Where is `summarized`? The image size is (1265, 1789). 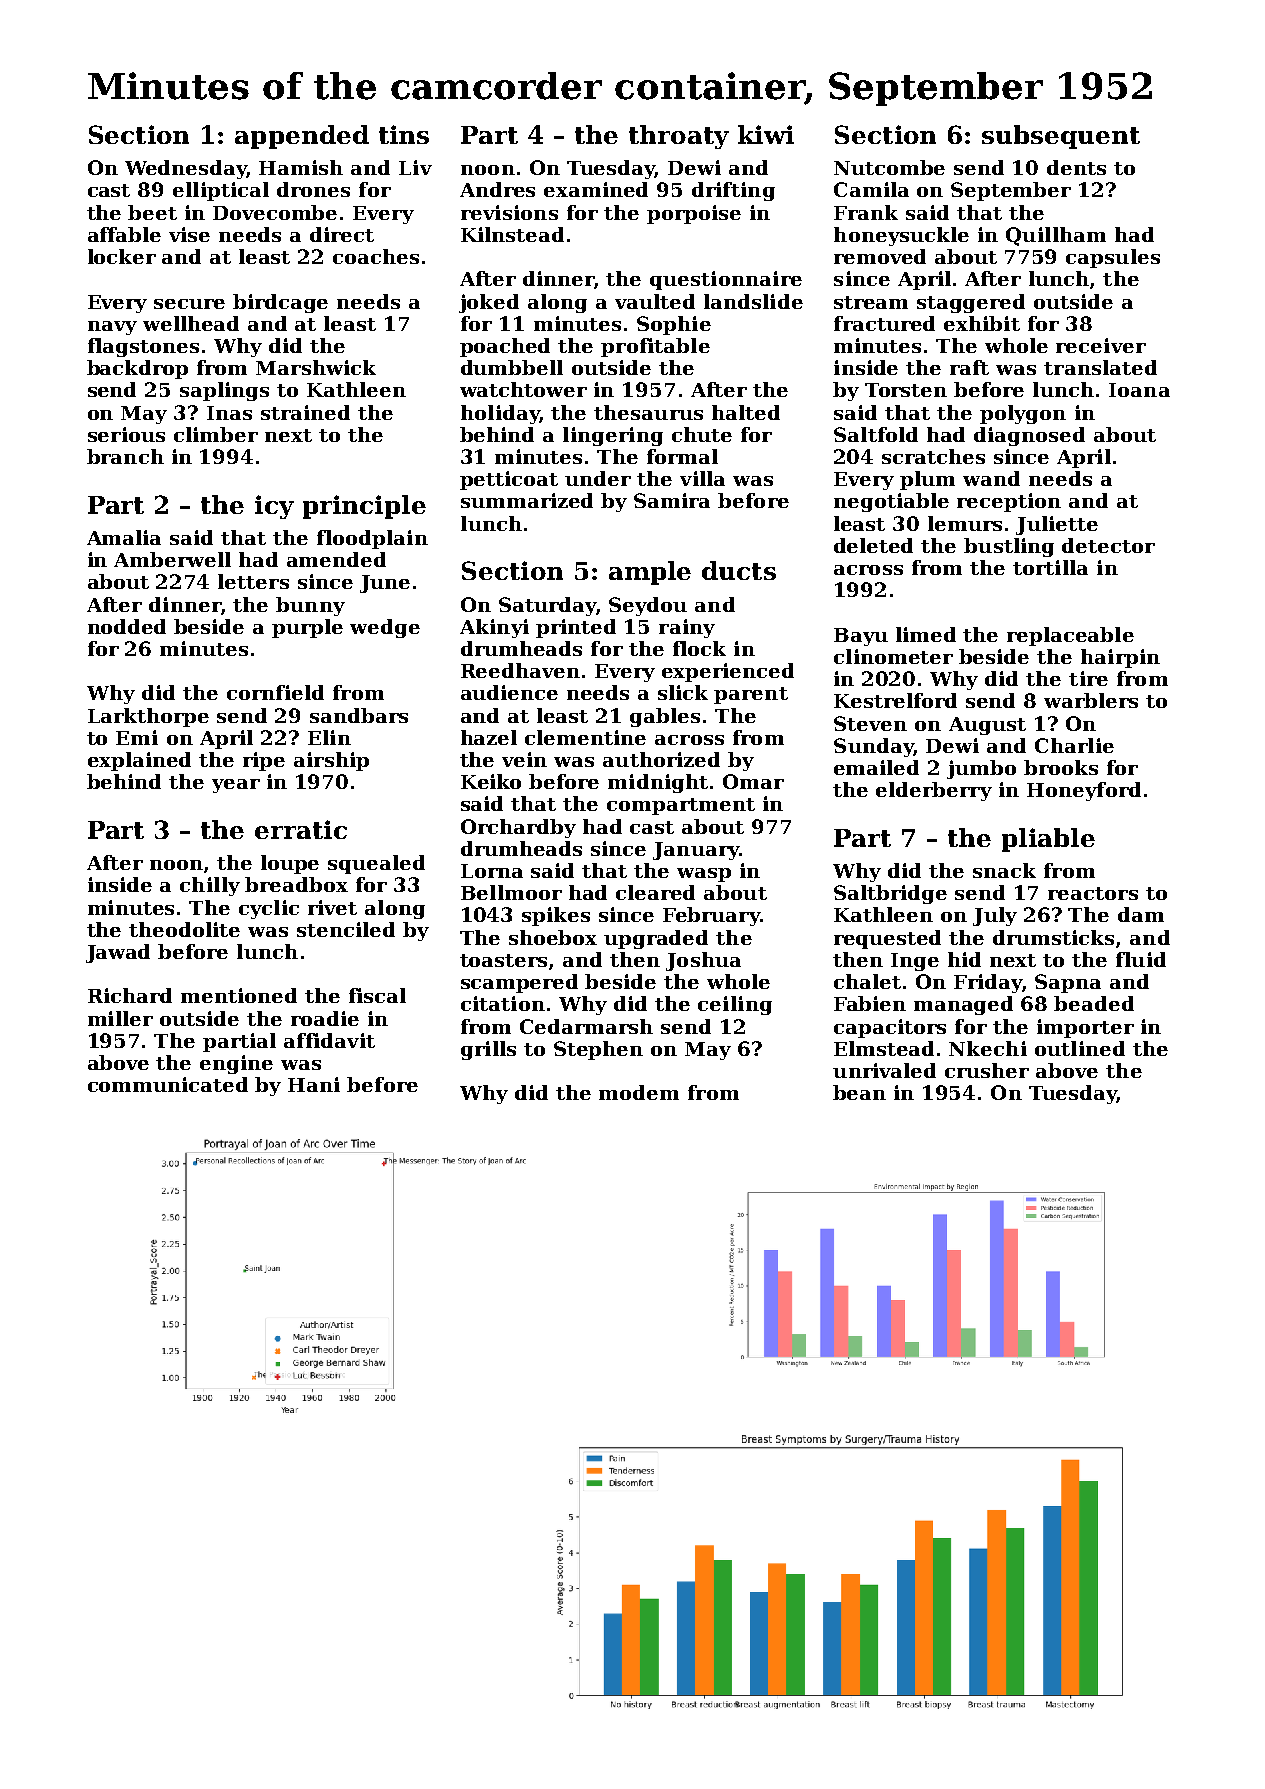 summarized is located at coordinates (527, 500).
